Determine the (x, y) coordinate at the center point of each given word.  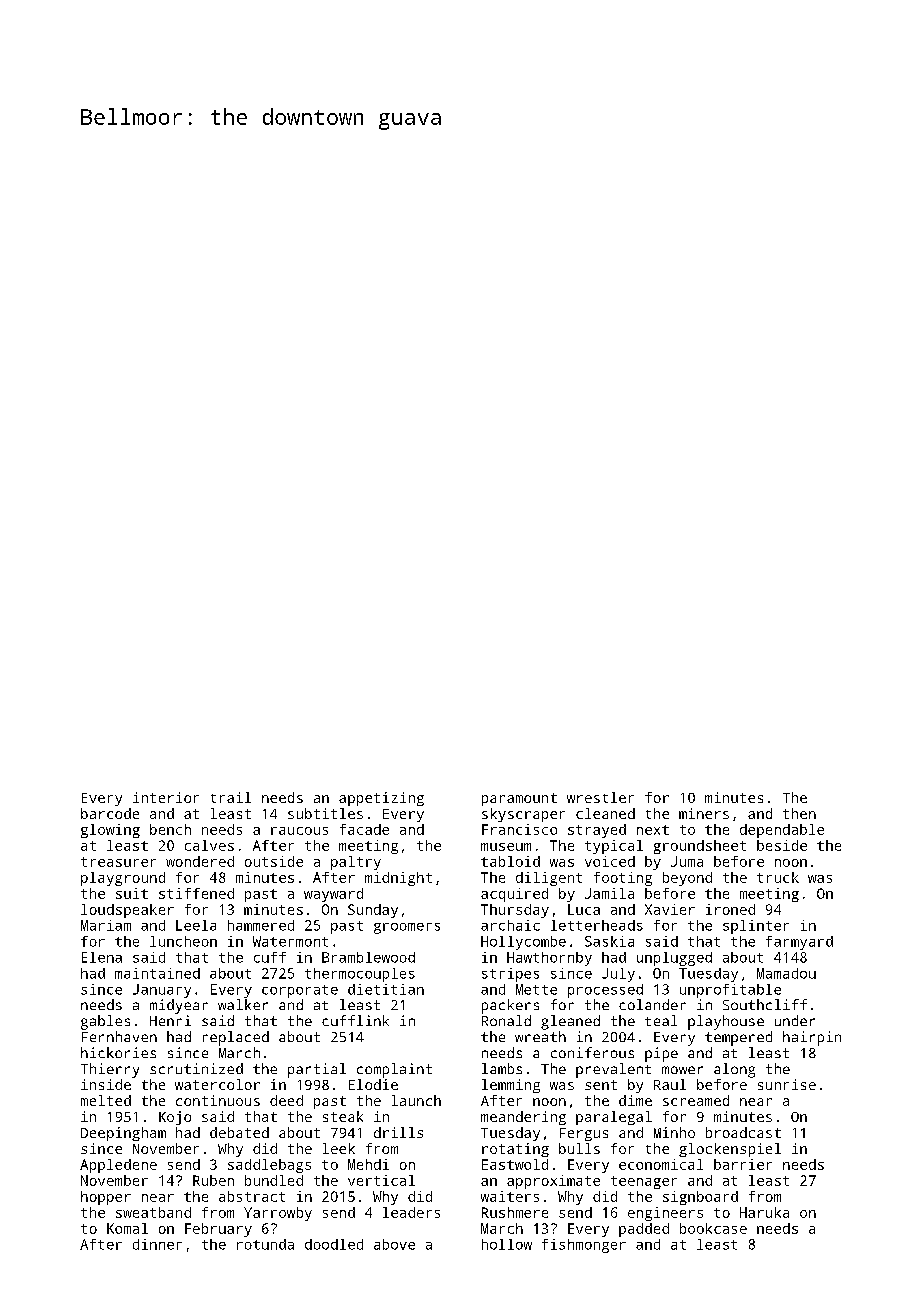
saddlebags (269, 1166)
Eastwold (515, 1164)
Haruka (764, 1212)
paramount (519, 799)
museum (506, 847)
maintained (157, 973)
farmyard (799, 943)
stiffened (196, 893)
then (799, 813)
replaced (236, 1038)
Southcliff (765, 1004)
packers (510, 1006)
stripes (510, 975)
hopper (106, 1198)
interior (166, 797)
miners (704, 813)
